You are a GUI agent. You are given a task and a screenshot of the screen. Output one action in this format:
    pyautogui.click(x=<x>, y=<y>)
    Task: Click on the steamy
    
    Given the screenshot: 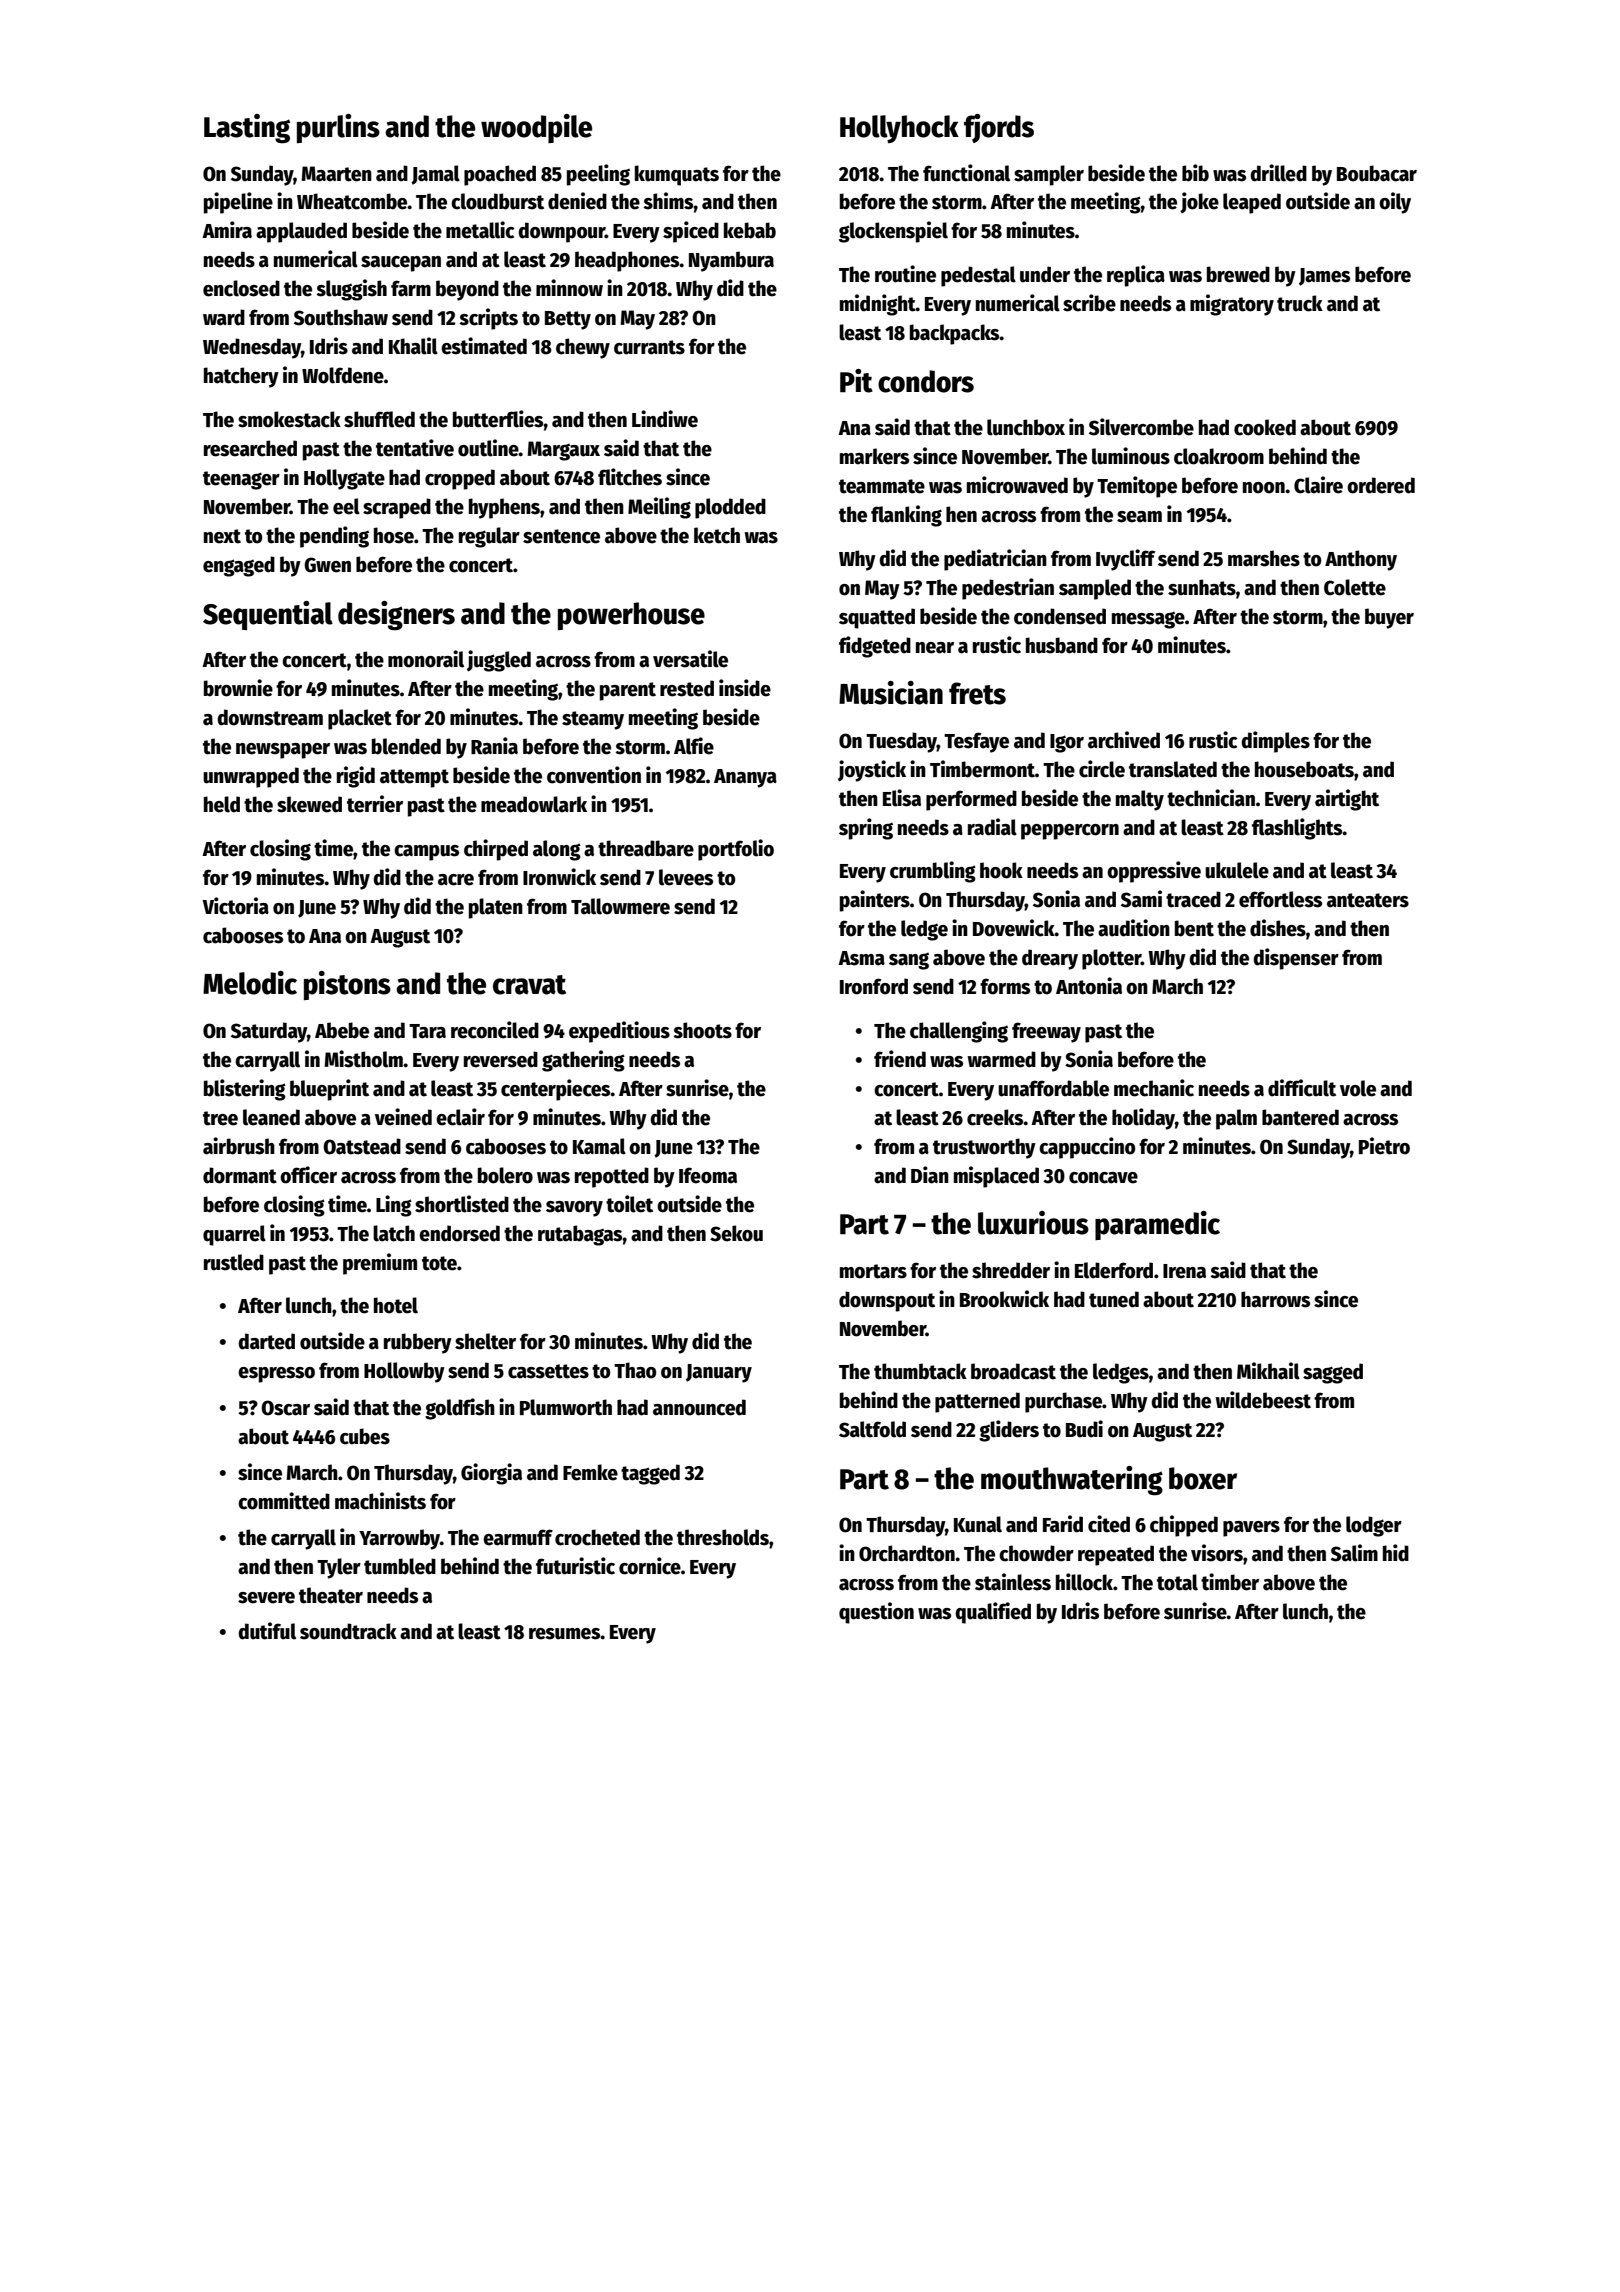 What is the action you would take?
    pyautogui.click(x=593, y=720)
